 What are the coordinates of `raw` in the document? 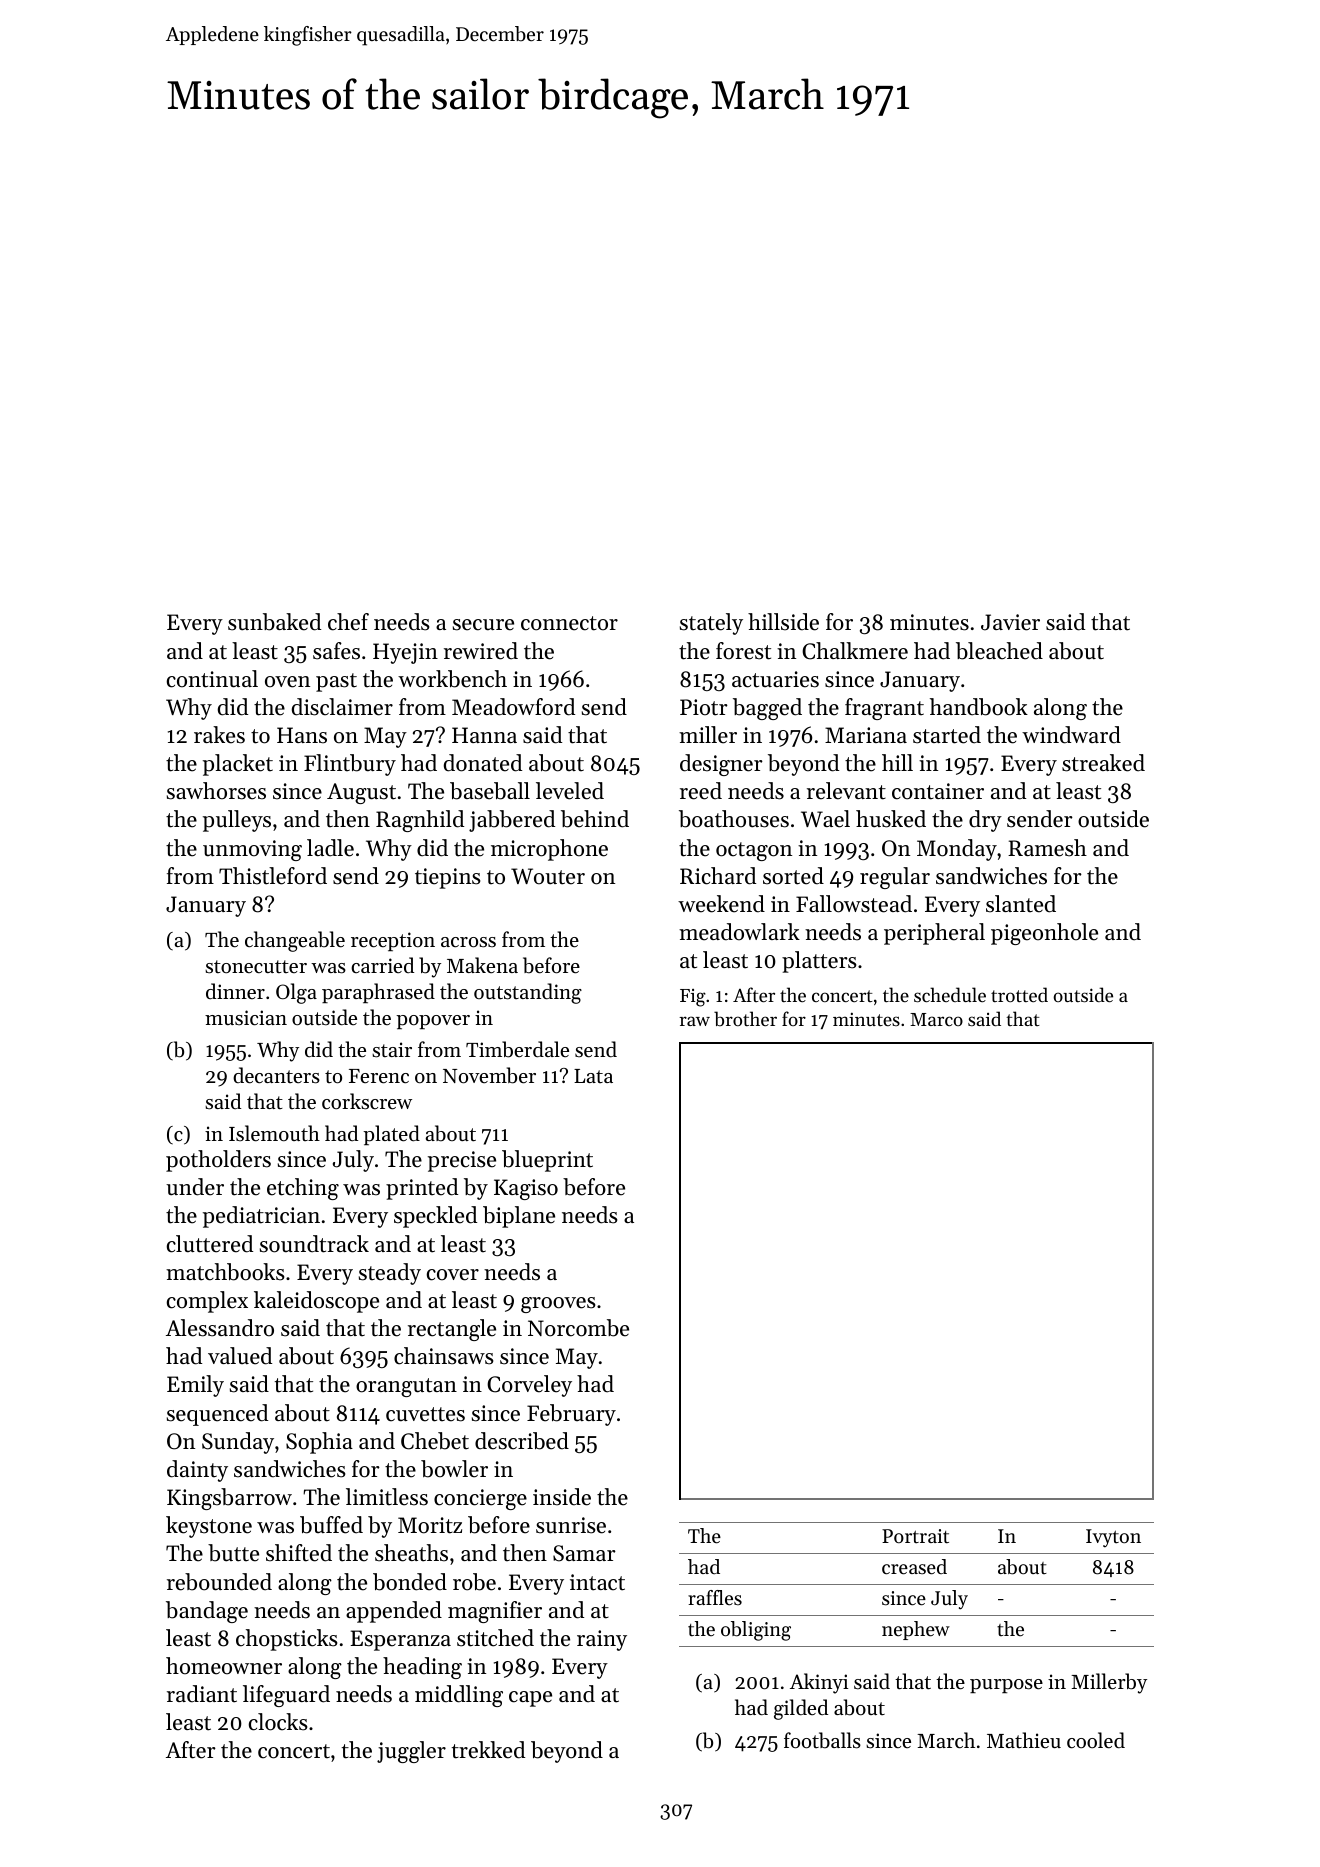 It's located at (694, 1021).
